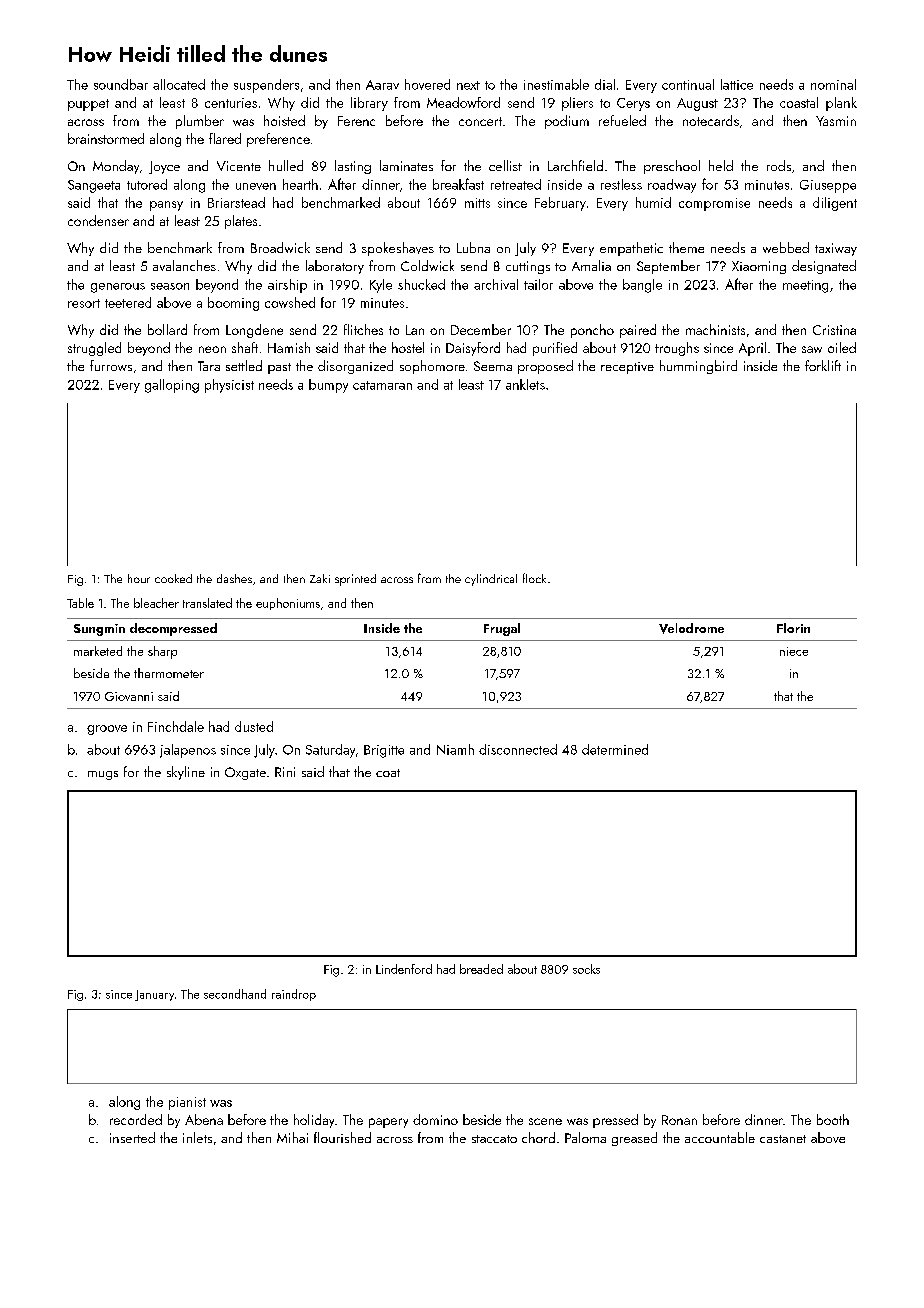 The height and width of the screenshot is (1308, 924). Describe the element at coordinates (481, 969) in the screenshot. I see `breaded` at that location.
